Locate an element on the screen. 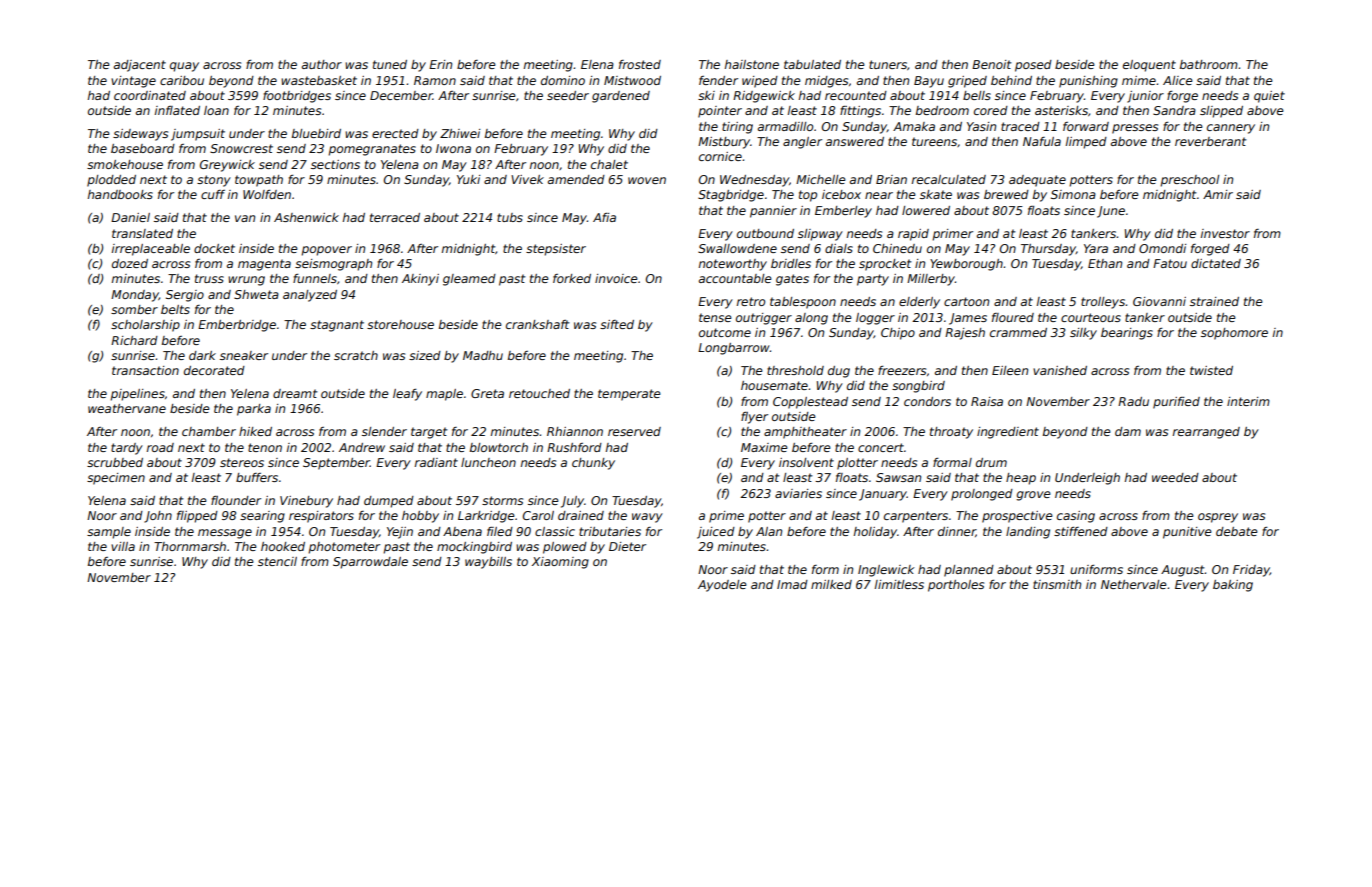 The height and width of the screenshot is (887, 1372). preschool is located at coordinates (1189, 181).
